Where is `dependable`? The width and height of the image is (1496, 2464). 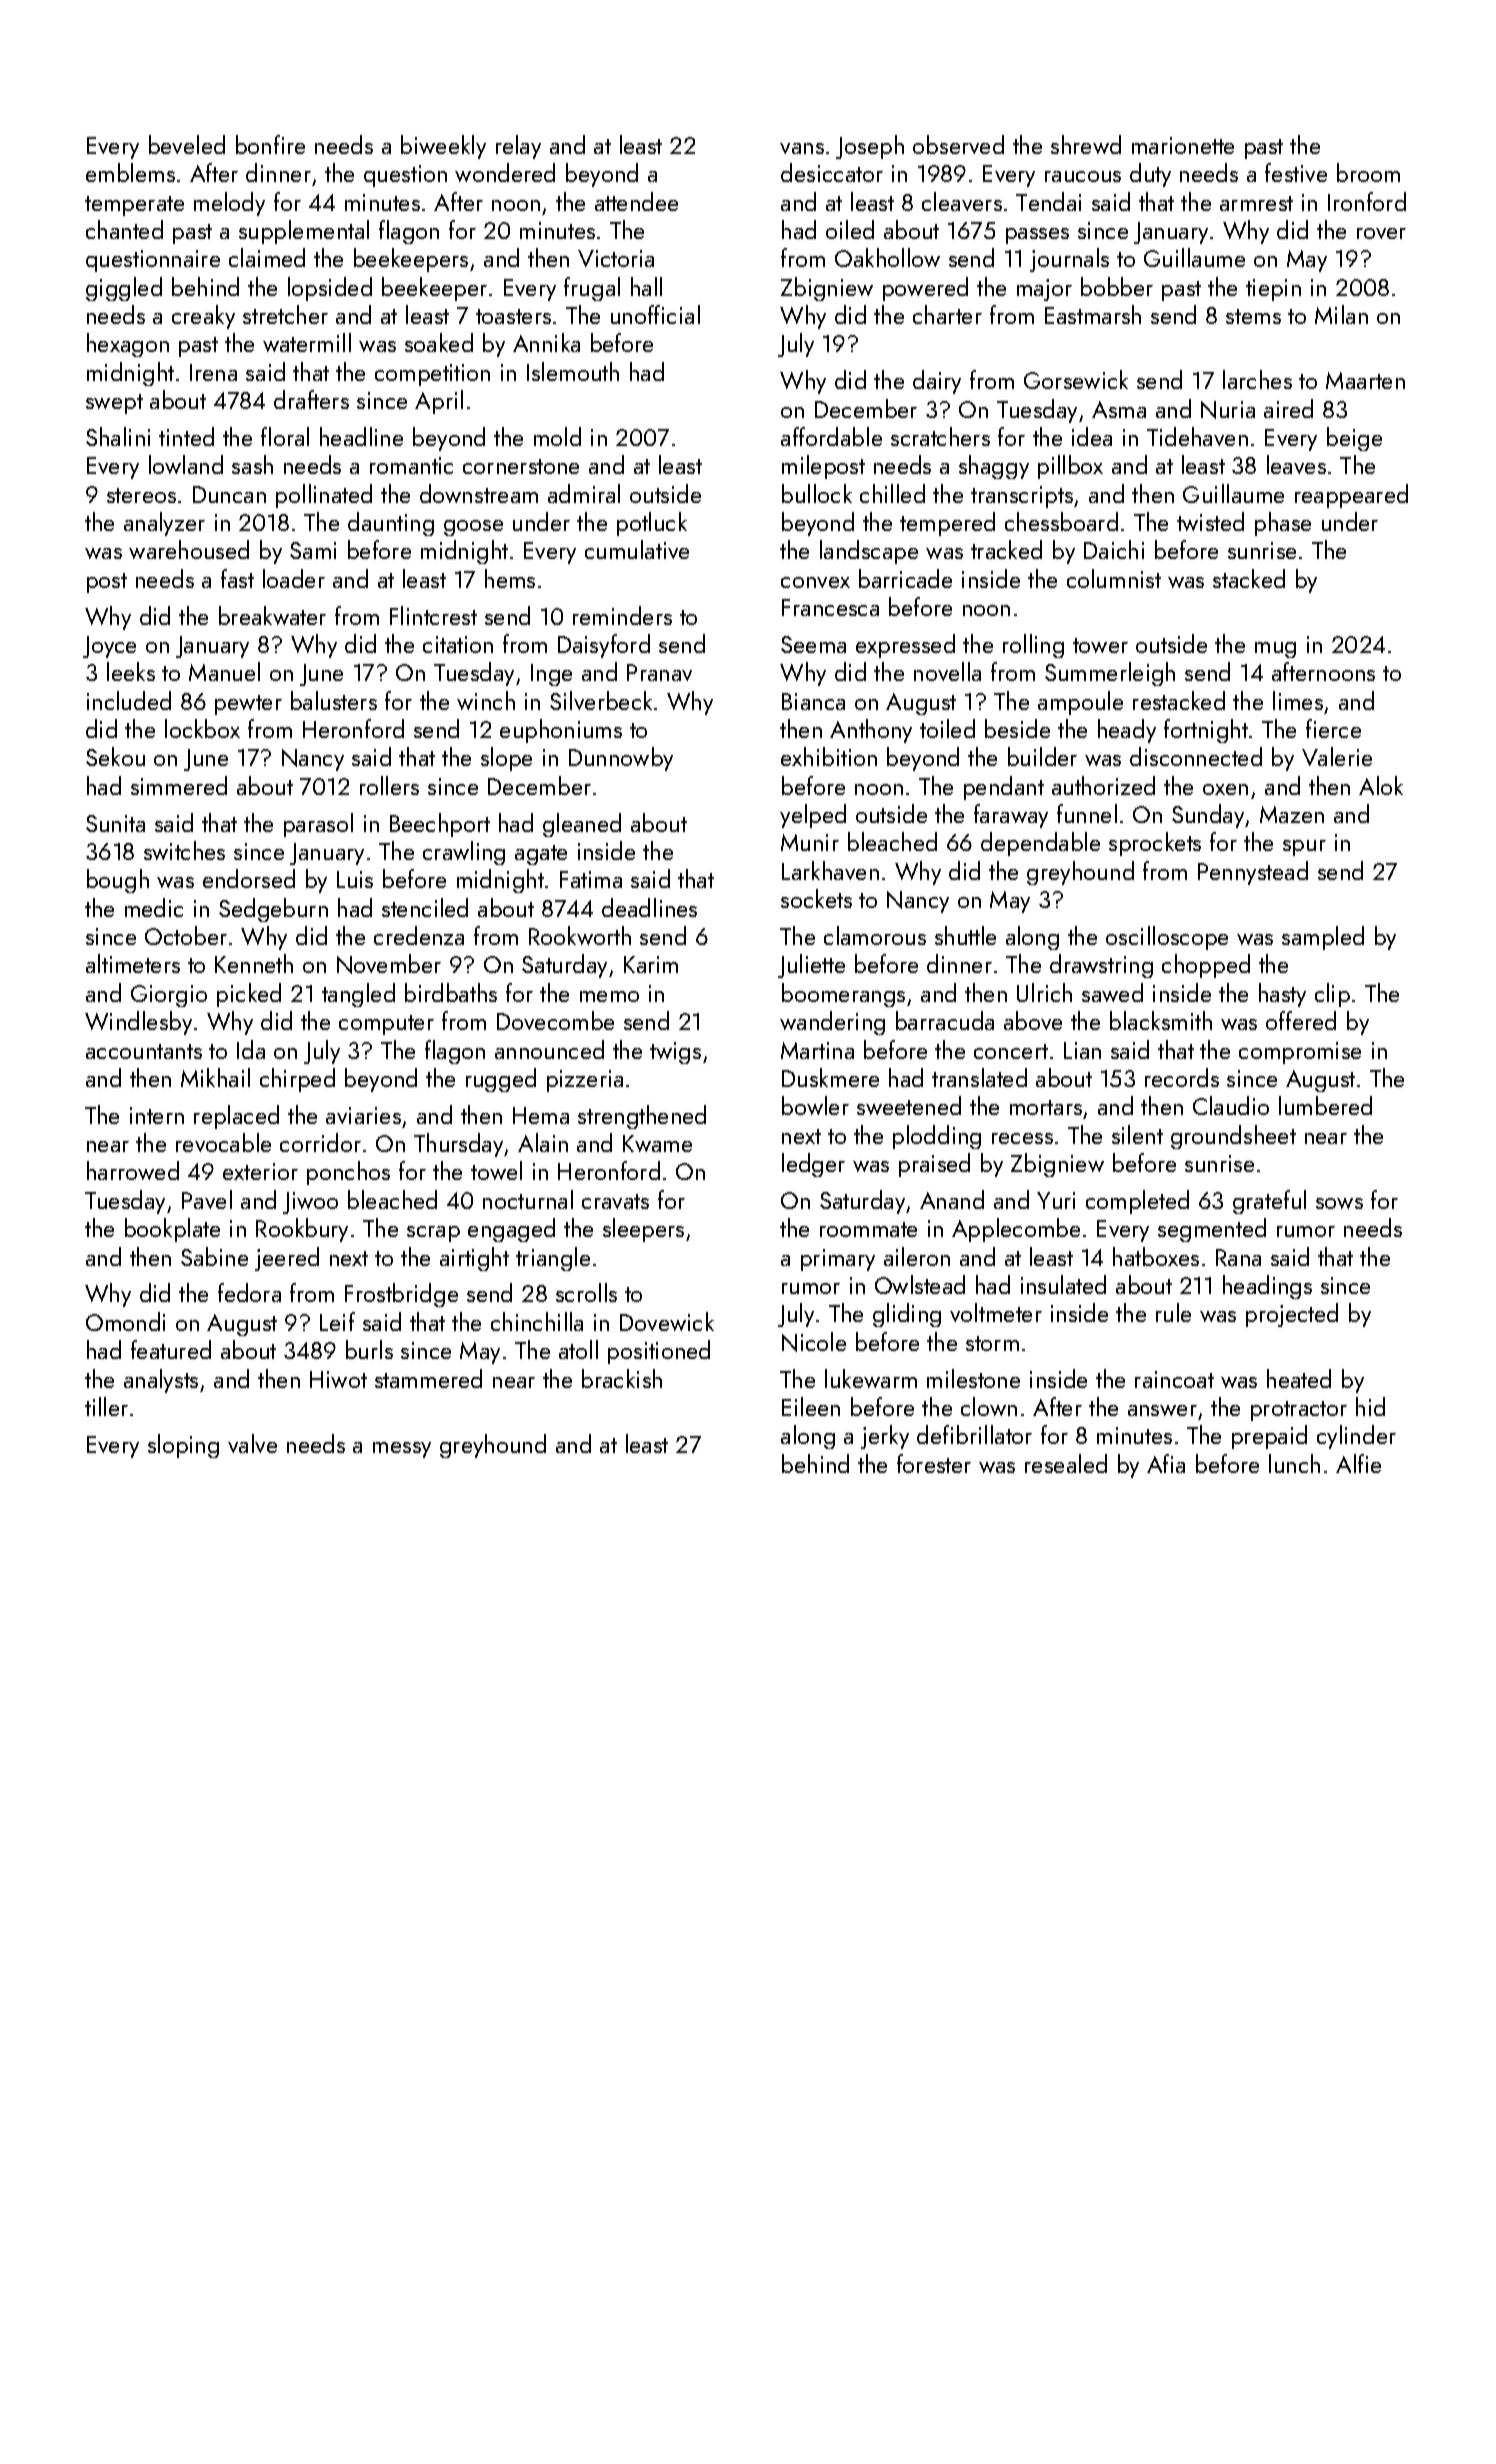
dependable is located at coordinates (1040, 844).
